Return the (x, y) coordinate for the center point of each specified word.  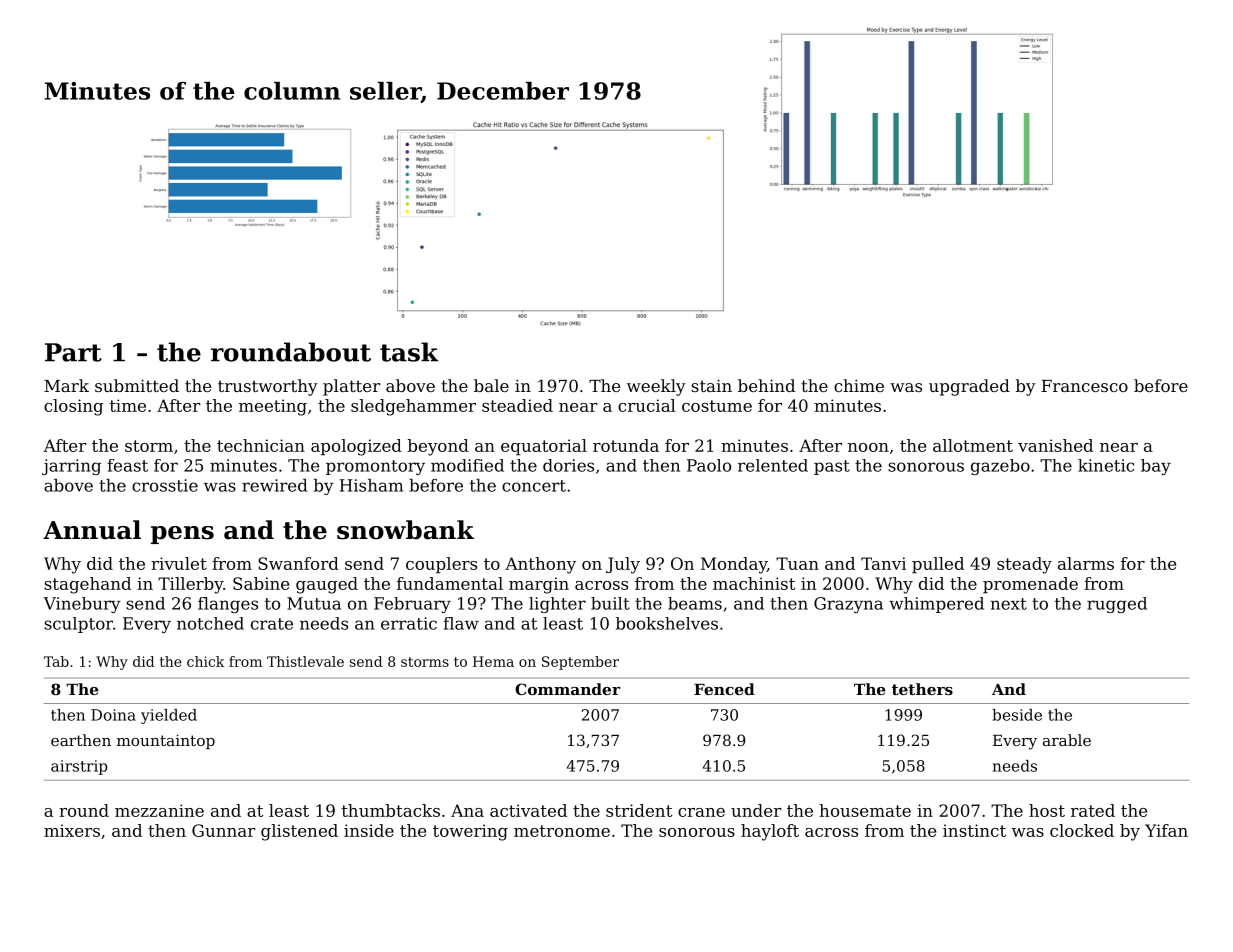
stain (711, 386)
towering (470, 832)
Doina (113, 715)
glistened (299, 832)
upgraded (969, 387)
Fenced (724, 689)
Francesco (1084, 386)
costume (717, 406)
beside (1017, 715)
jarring (71, 467)
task (409, 352)
